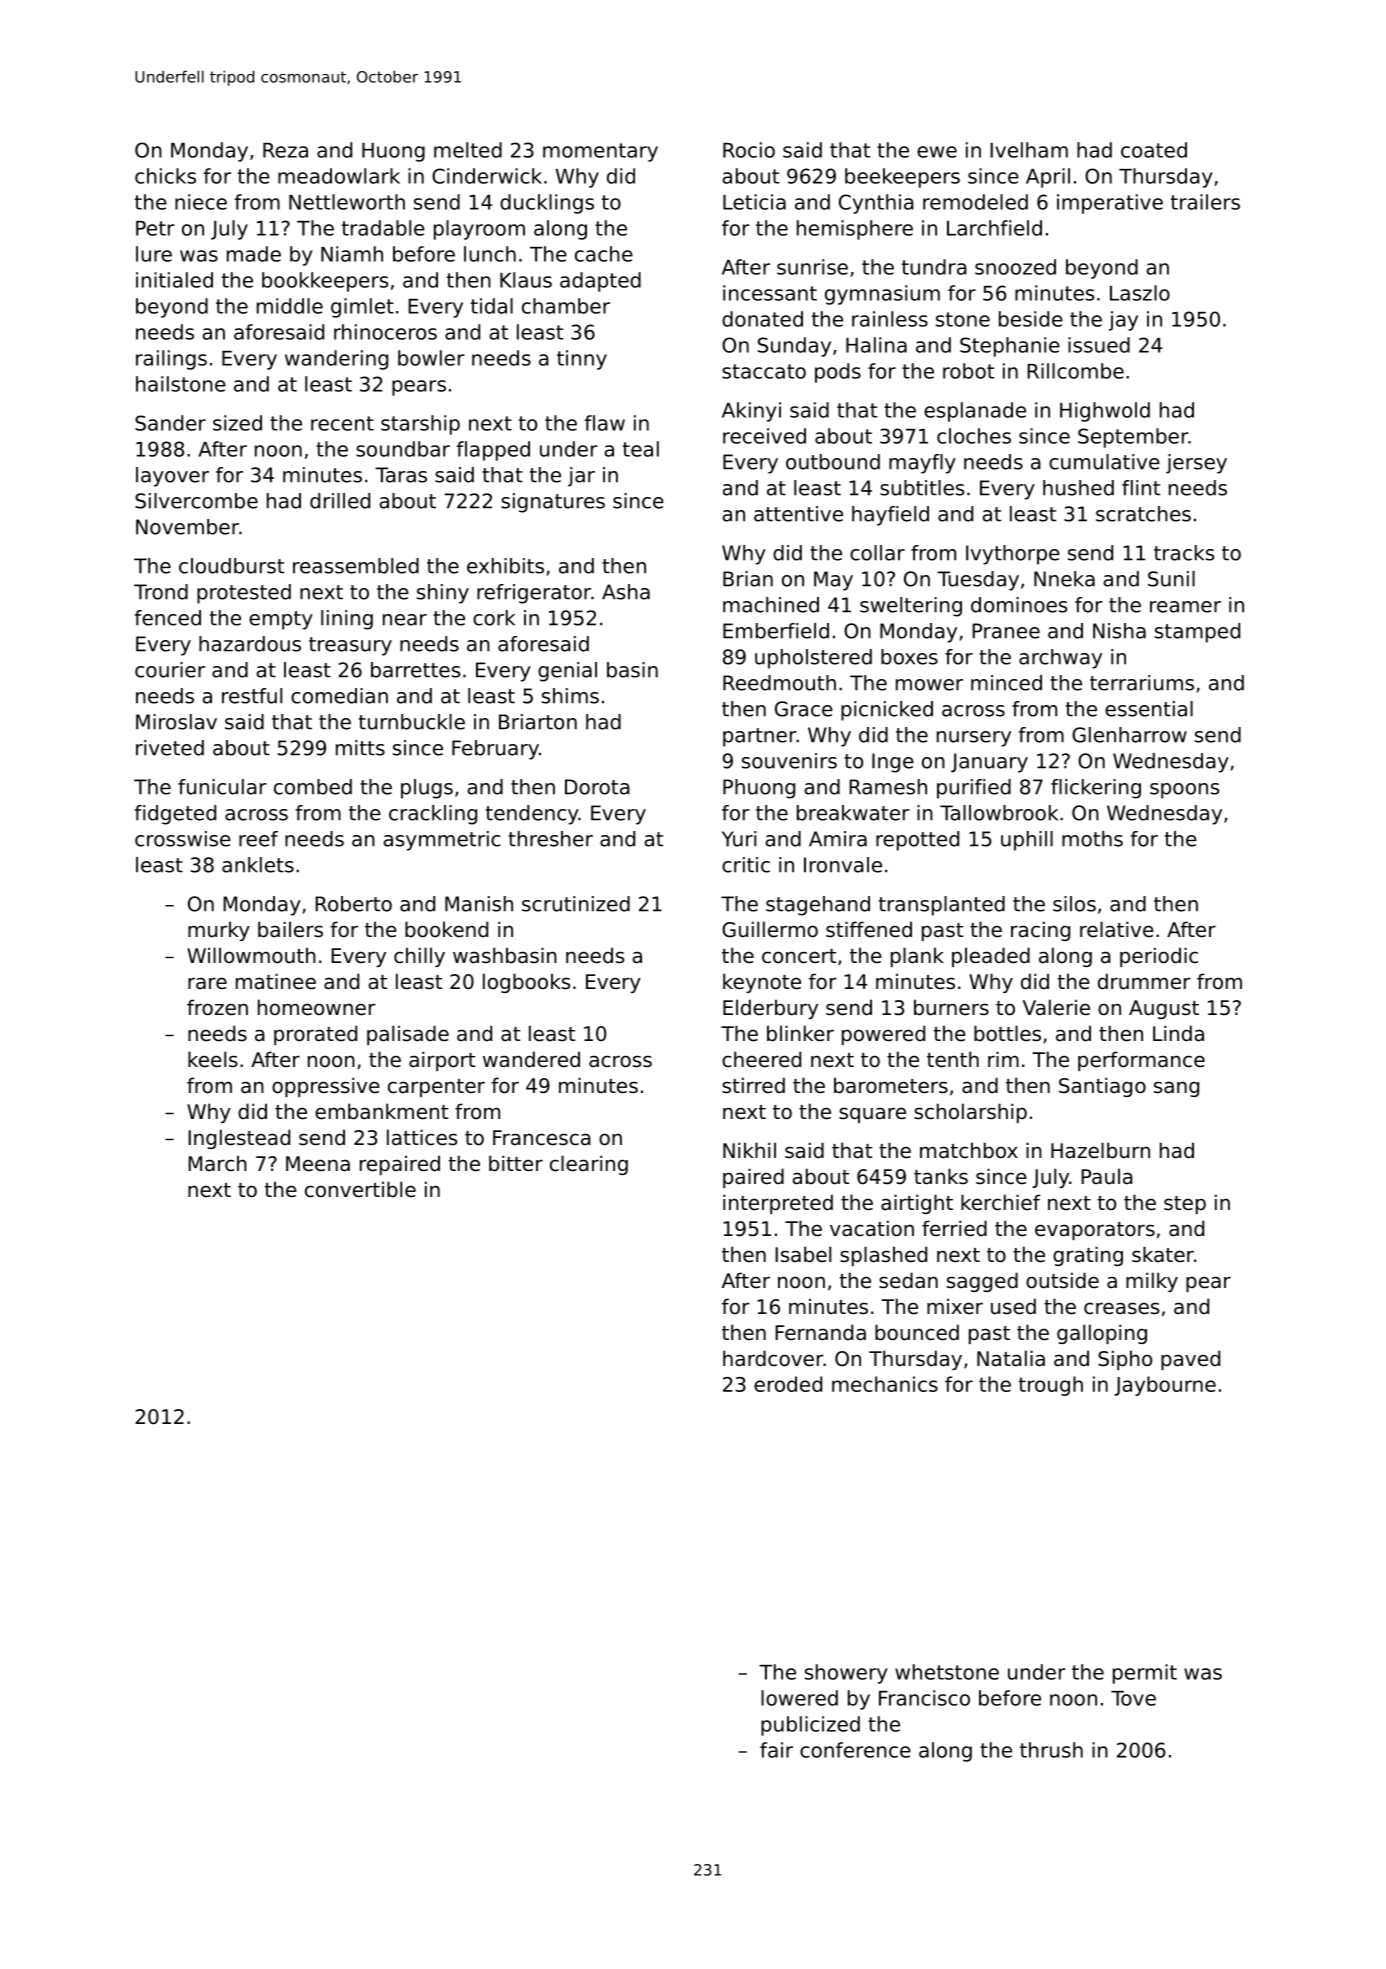  Describe the element at coordinates (360, 1189) in the document. I see `convertible` at that location.
